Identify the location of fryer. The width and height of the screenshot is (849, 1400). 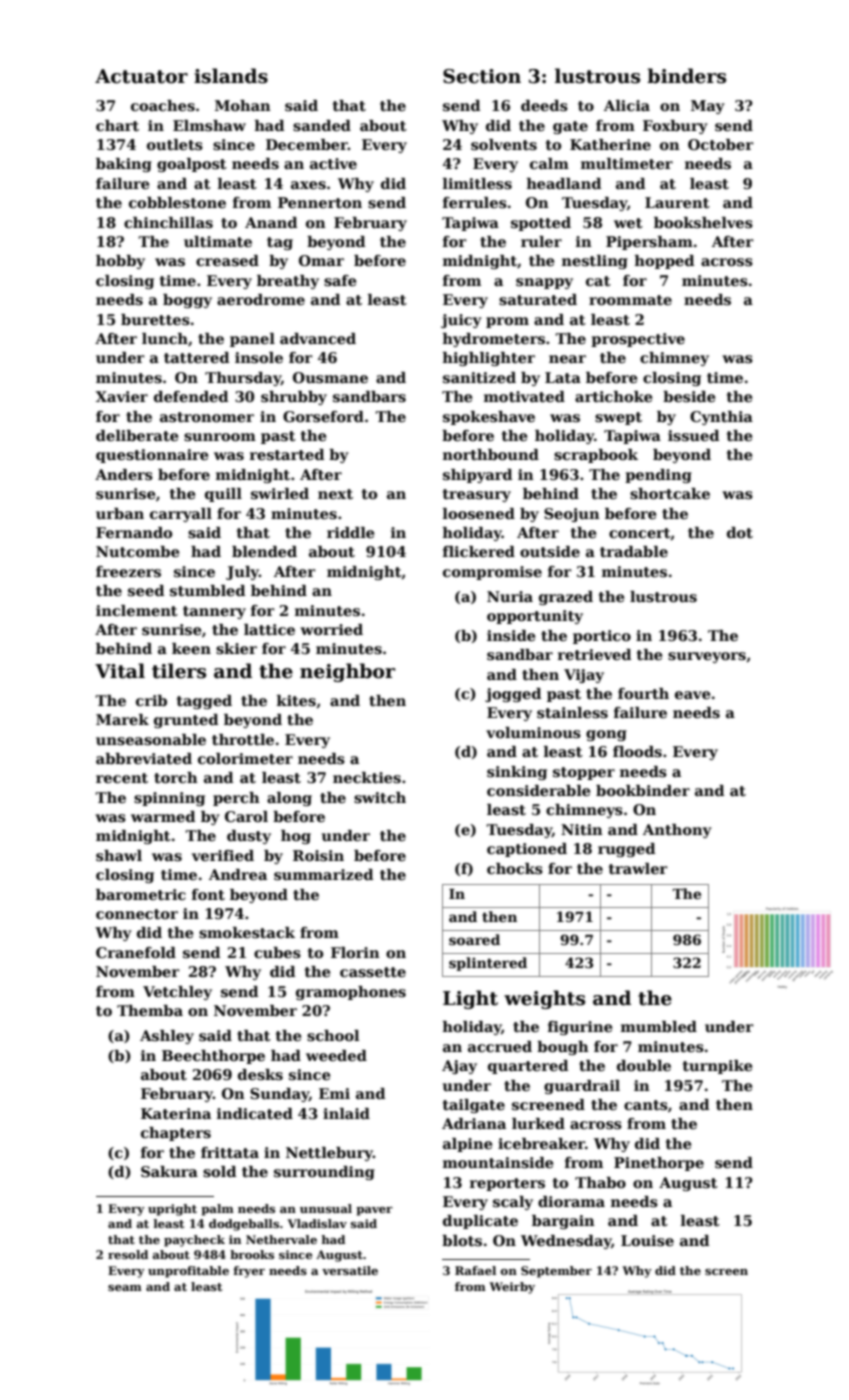
(249, 1272).
